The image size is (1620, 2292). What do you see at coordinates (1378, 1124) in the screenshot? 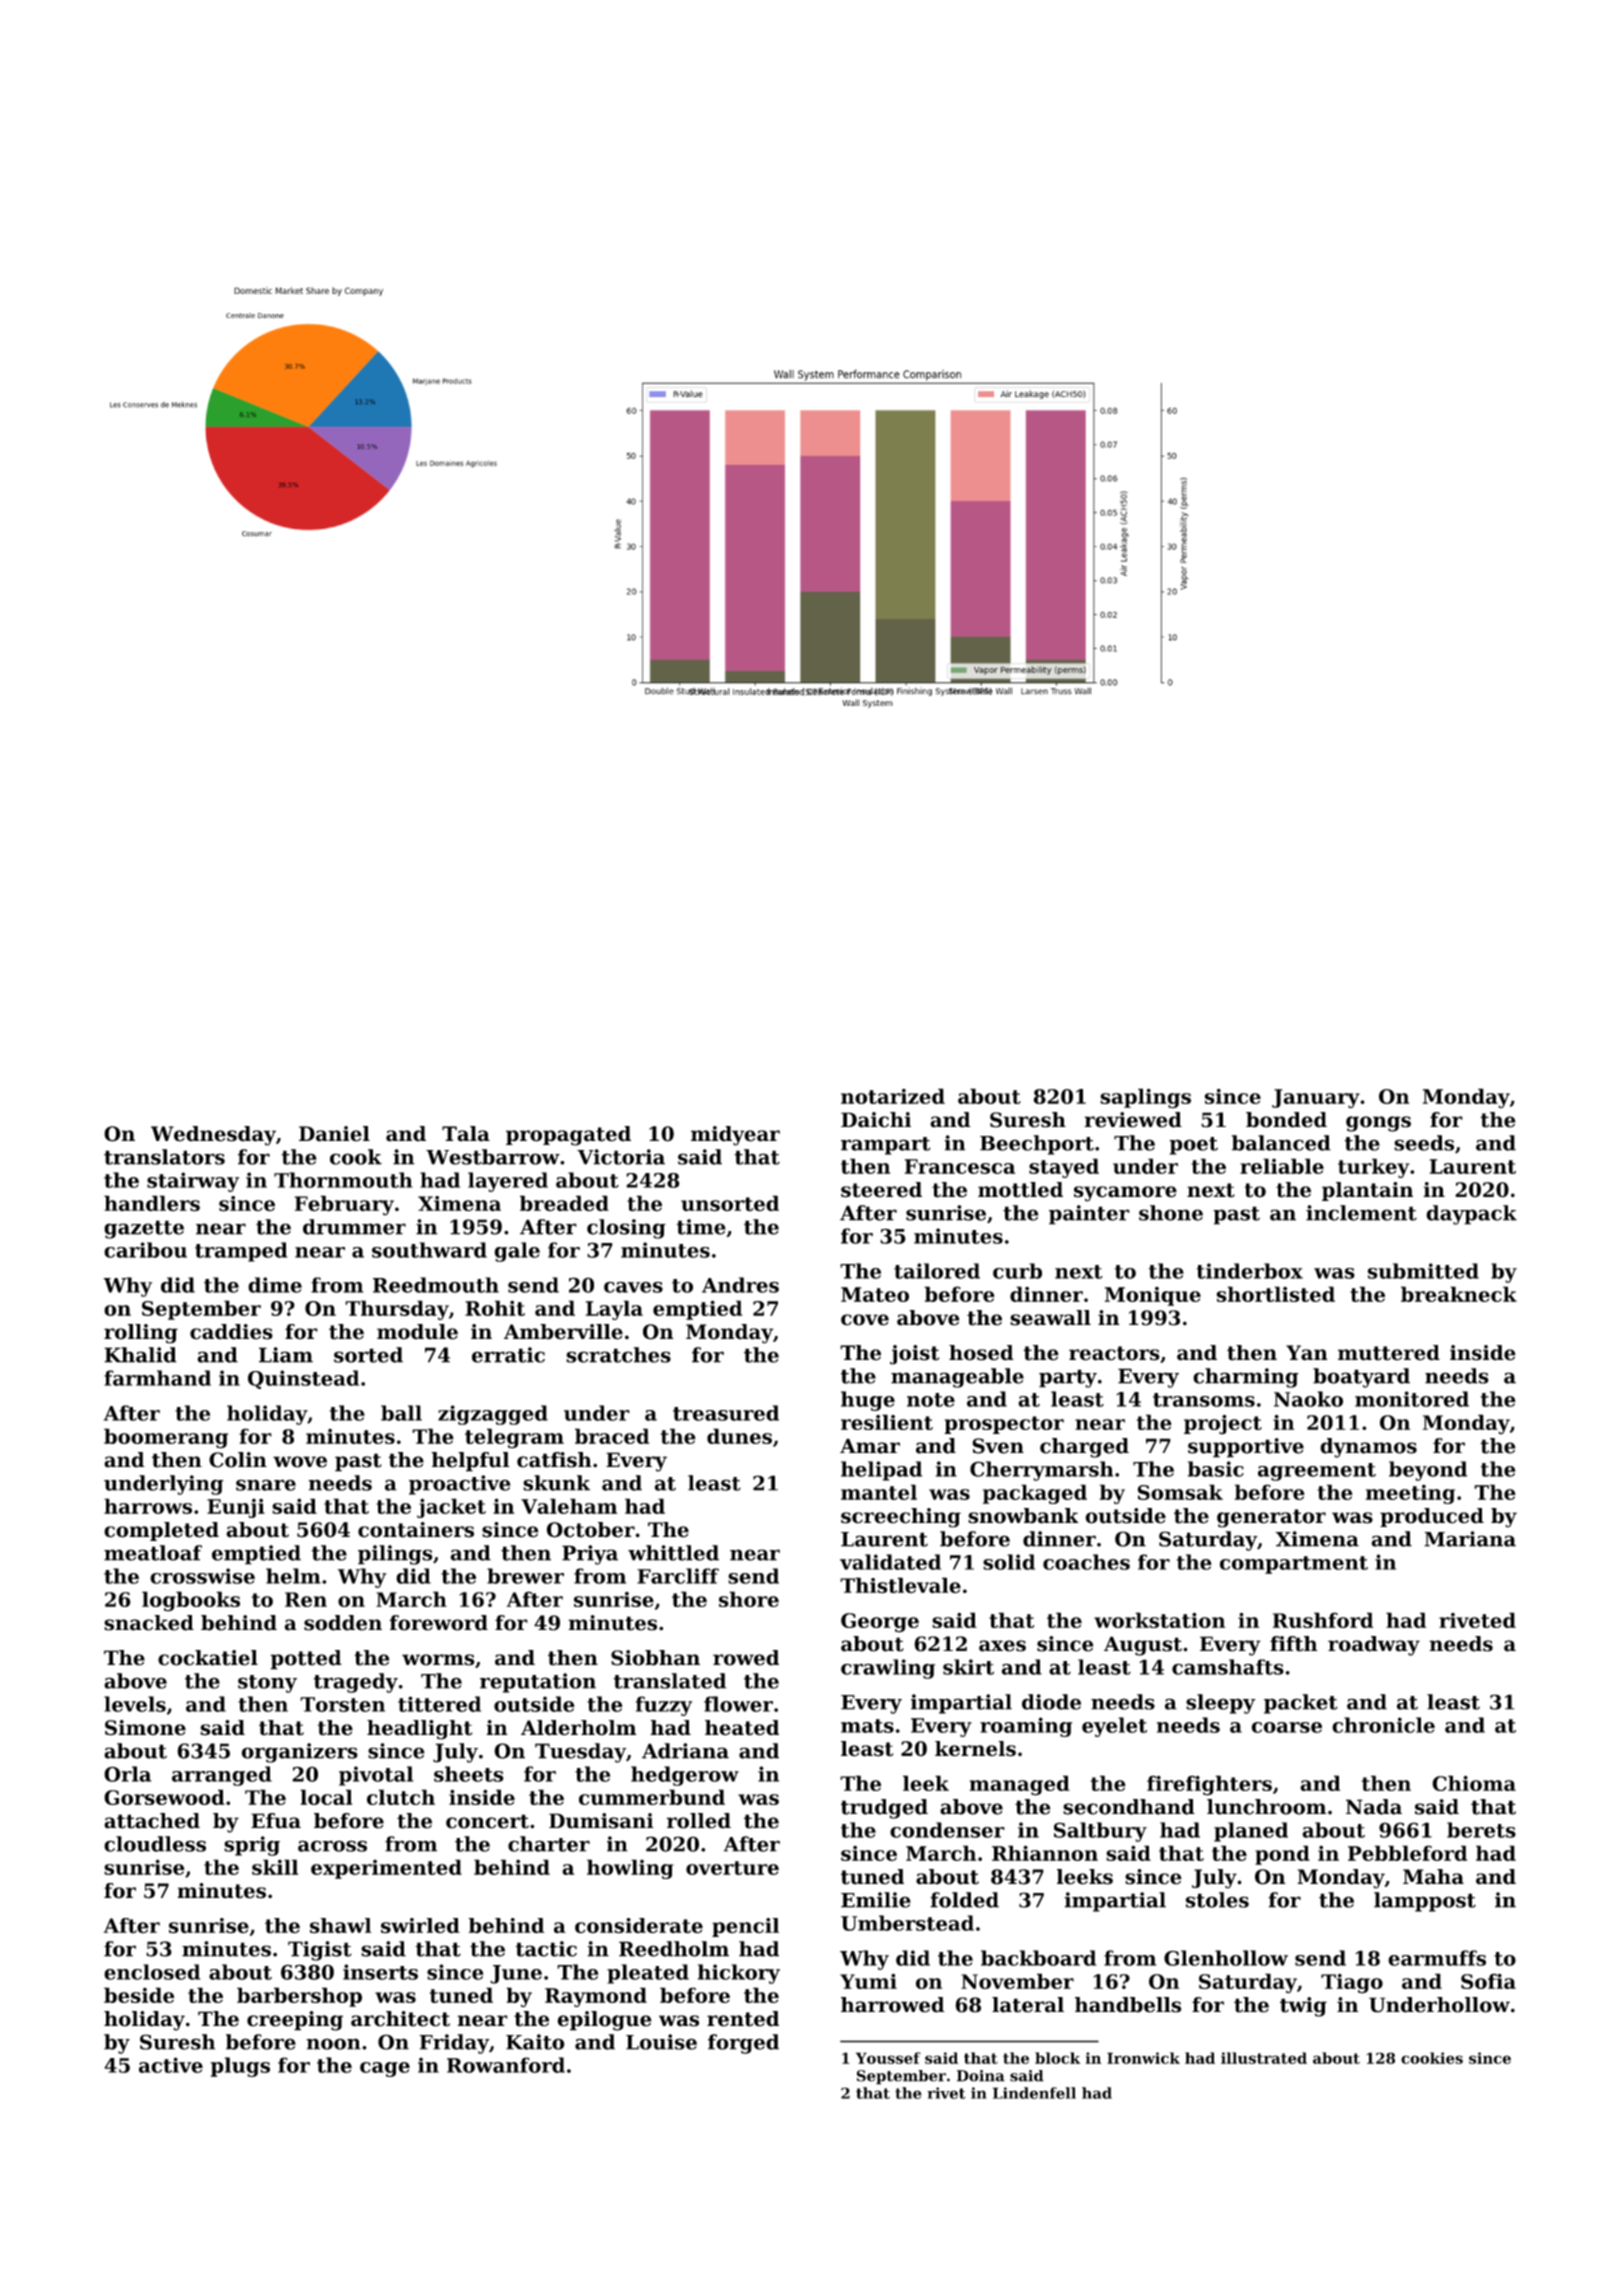
I see `gongs` at bounding box center [1378, 1124].
